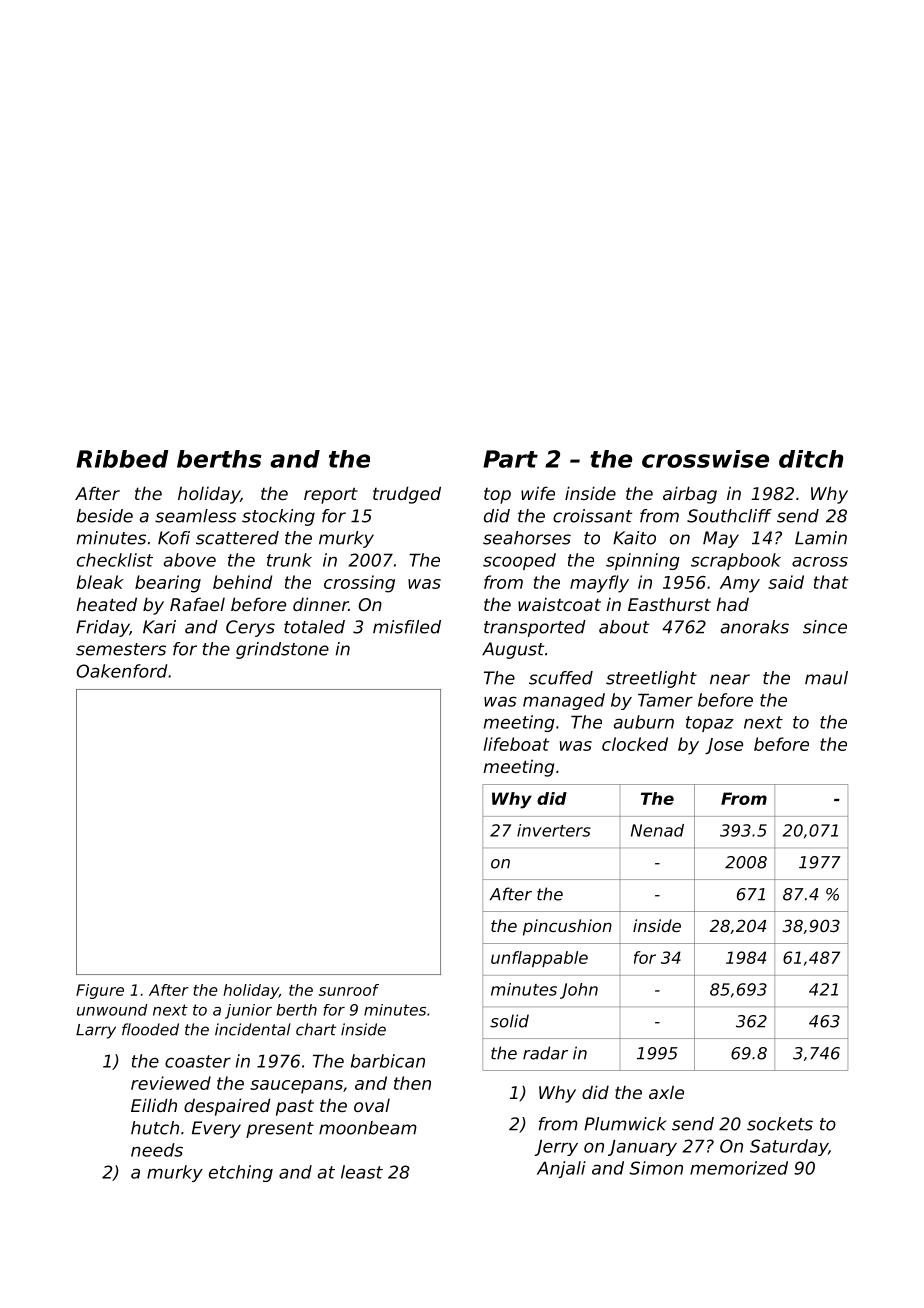  What do you see at coordinates (579, 991) in the screenshot?
I see `John` at bounding box center [579, 991].
